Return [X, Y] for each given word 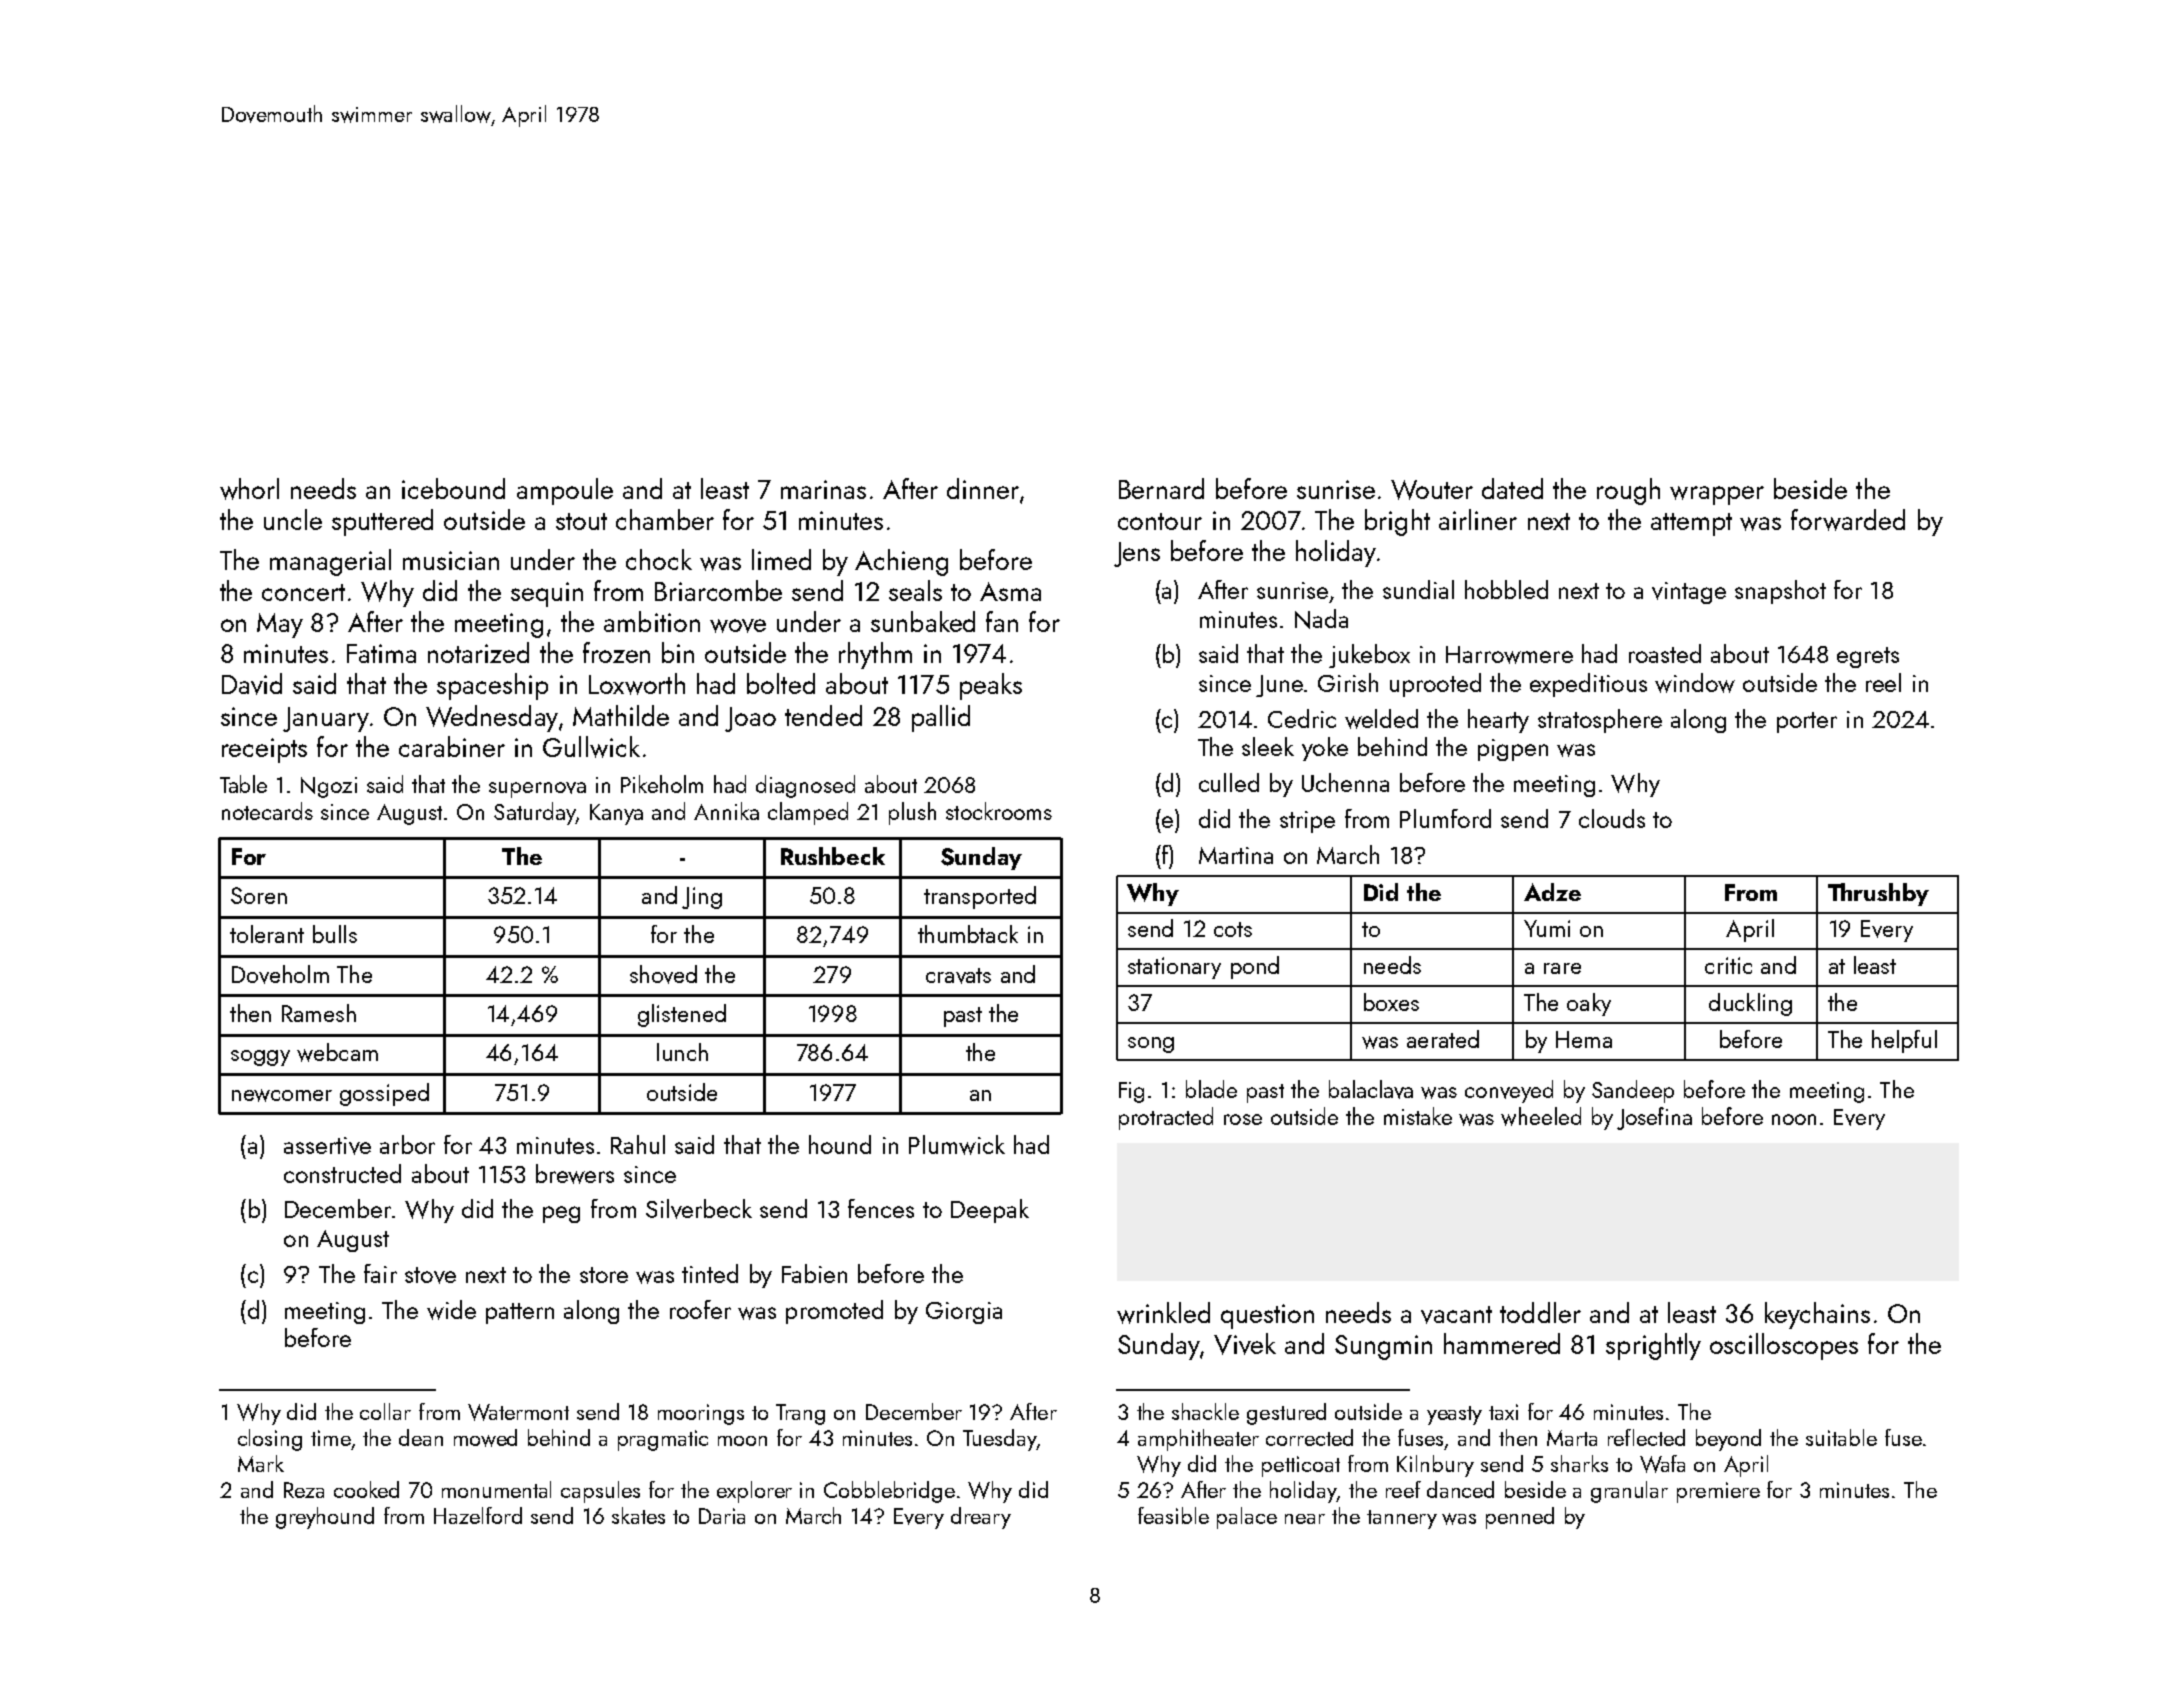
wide [451, 1310]
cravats [958, 976]
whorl [249, 489]
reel [1883, 682]
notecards [267, 811]
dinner [983, 488]
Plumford [1445, 818]
